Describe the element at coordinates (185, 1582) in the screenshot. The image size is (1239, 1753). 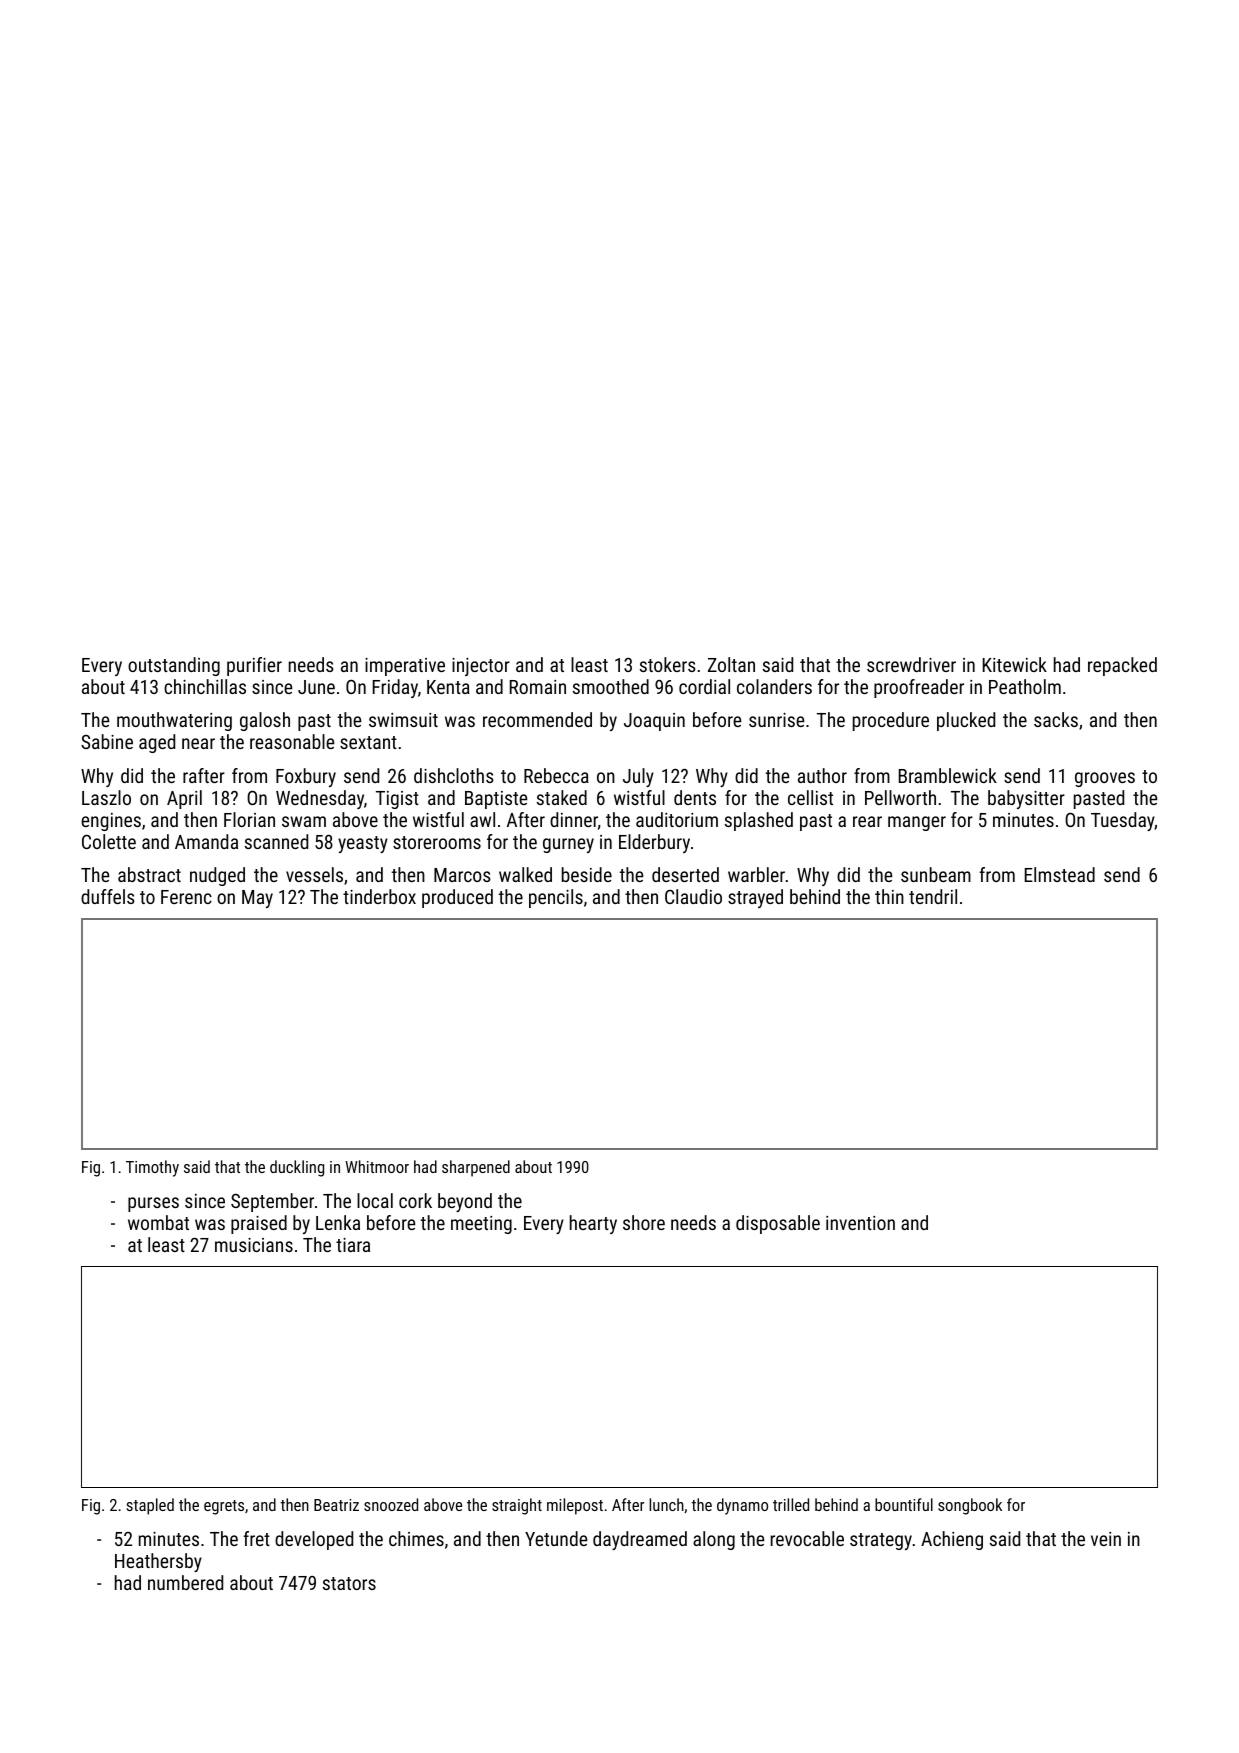
I see `numbered` at that location.
